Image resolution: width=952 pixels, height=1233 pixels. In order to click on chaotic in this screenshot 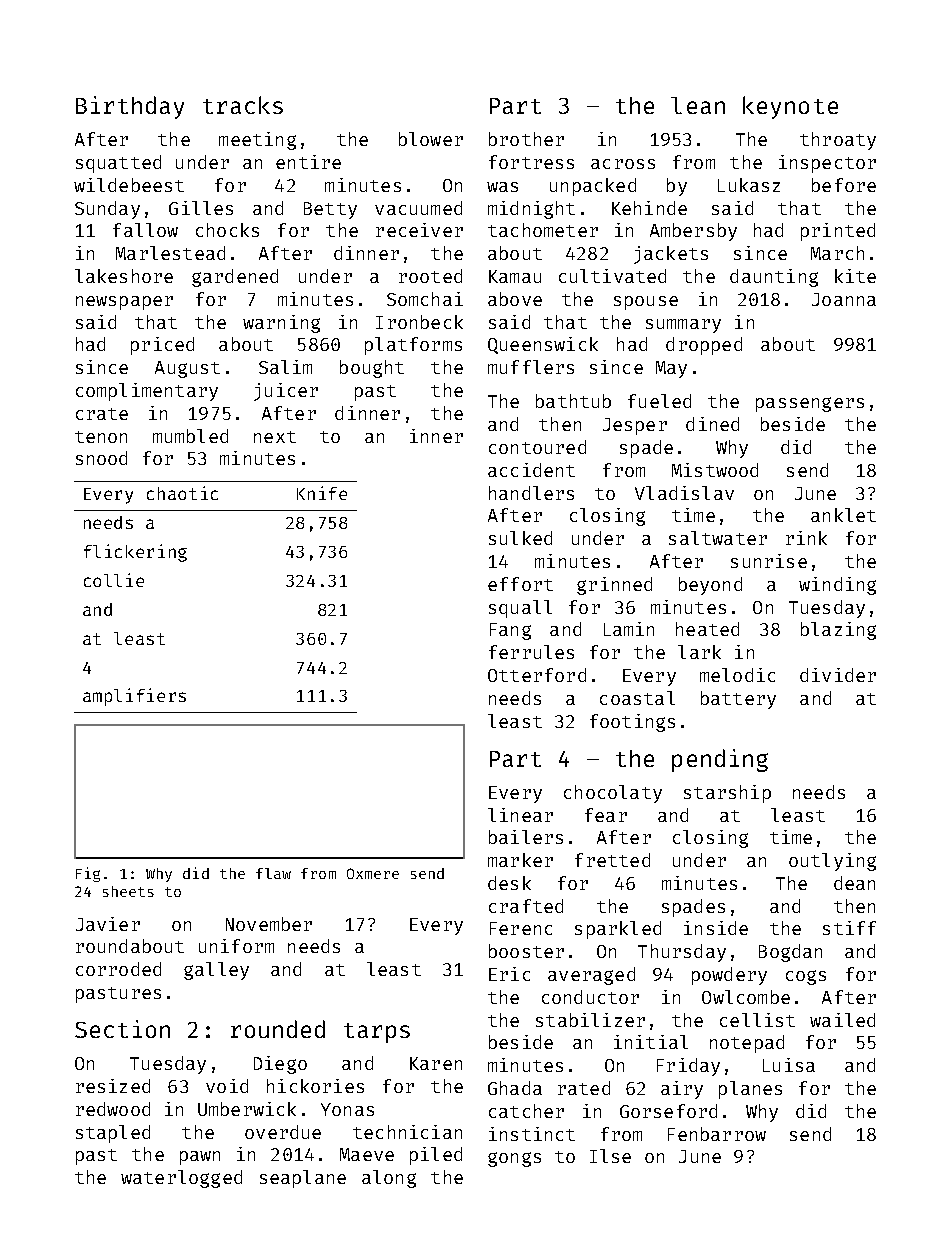, I will do `click(182, 493)`.
